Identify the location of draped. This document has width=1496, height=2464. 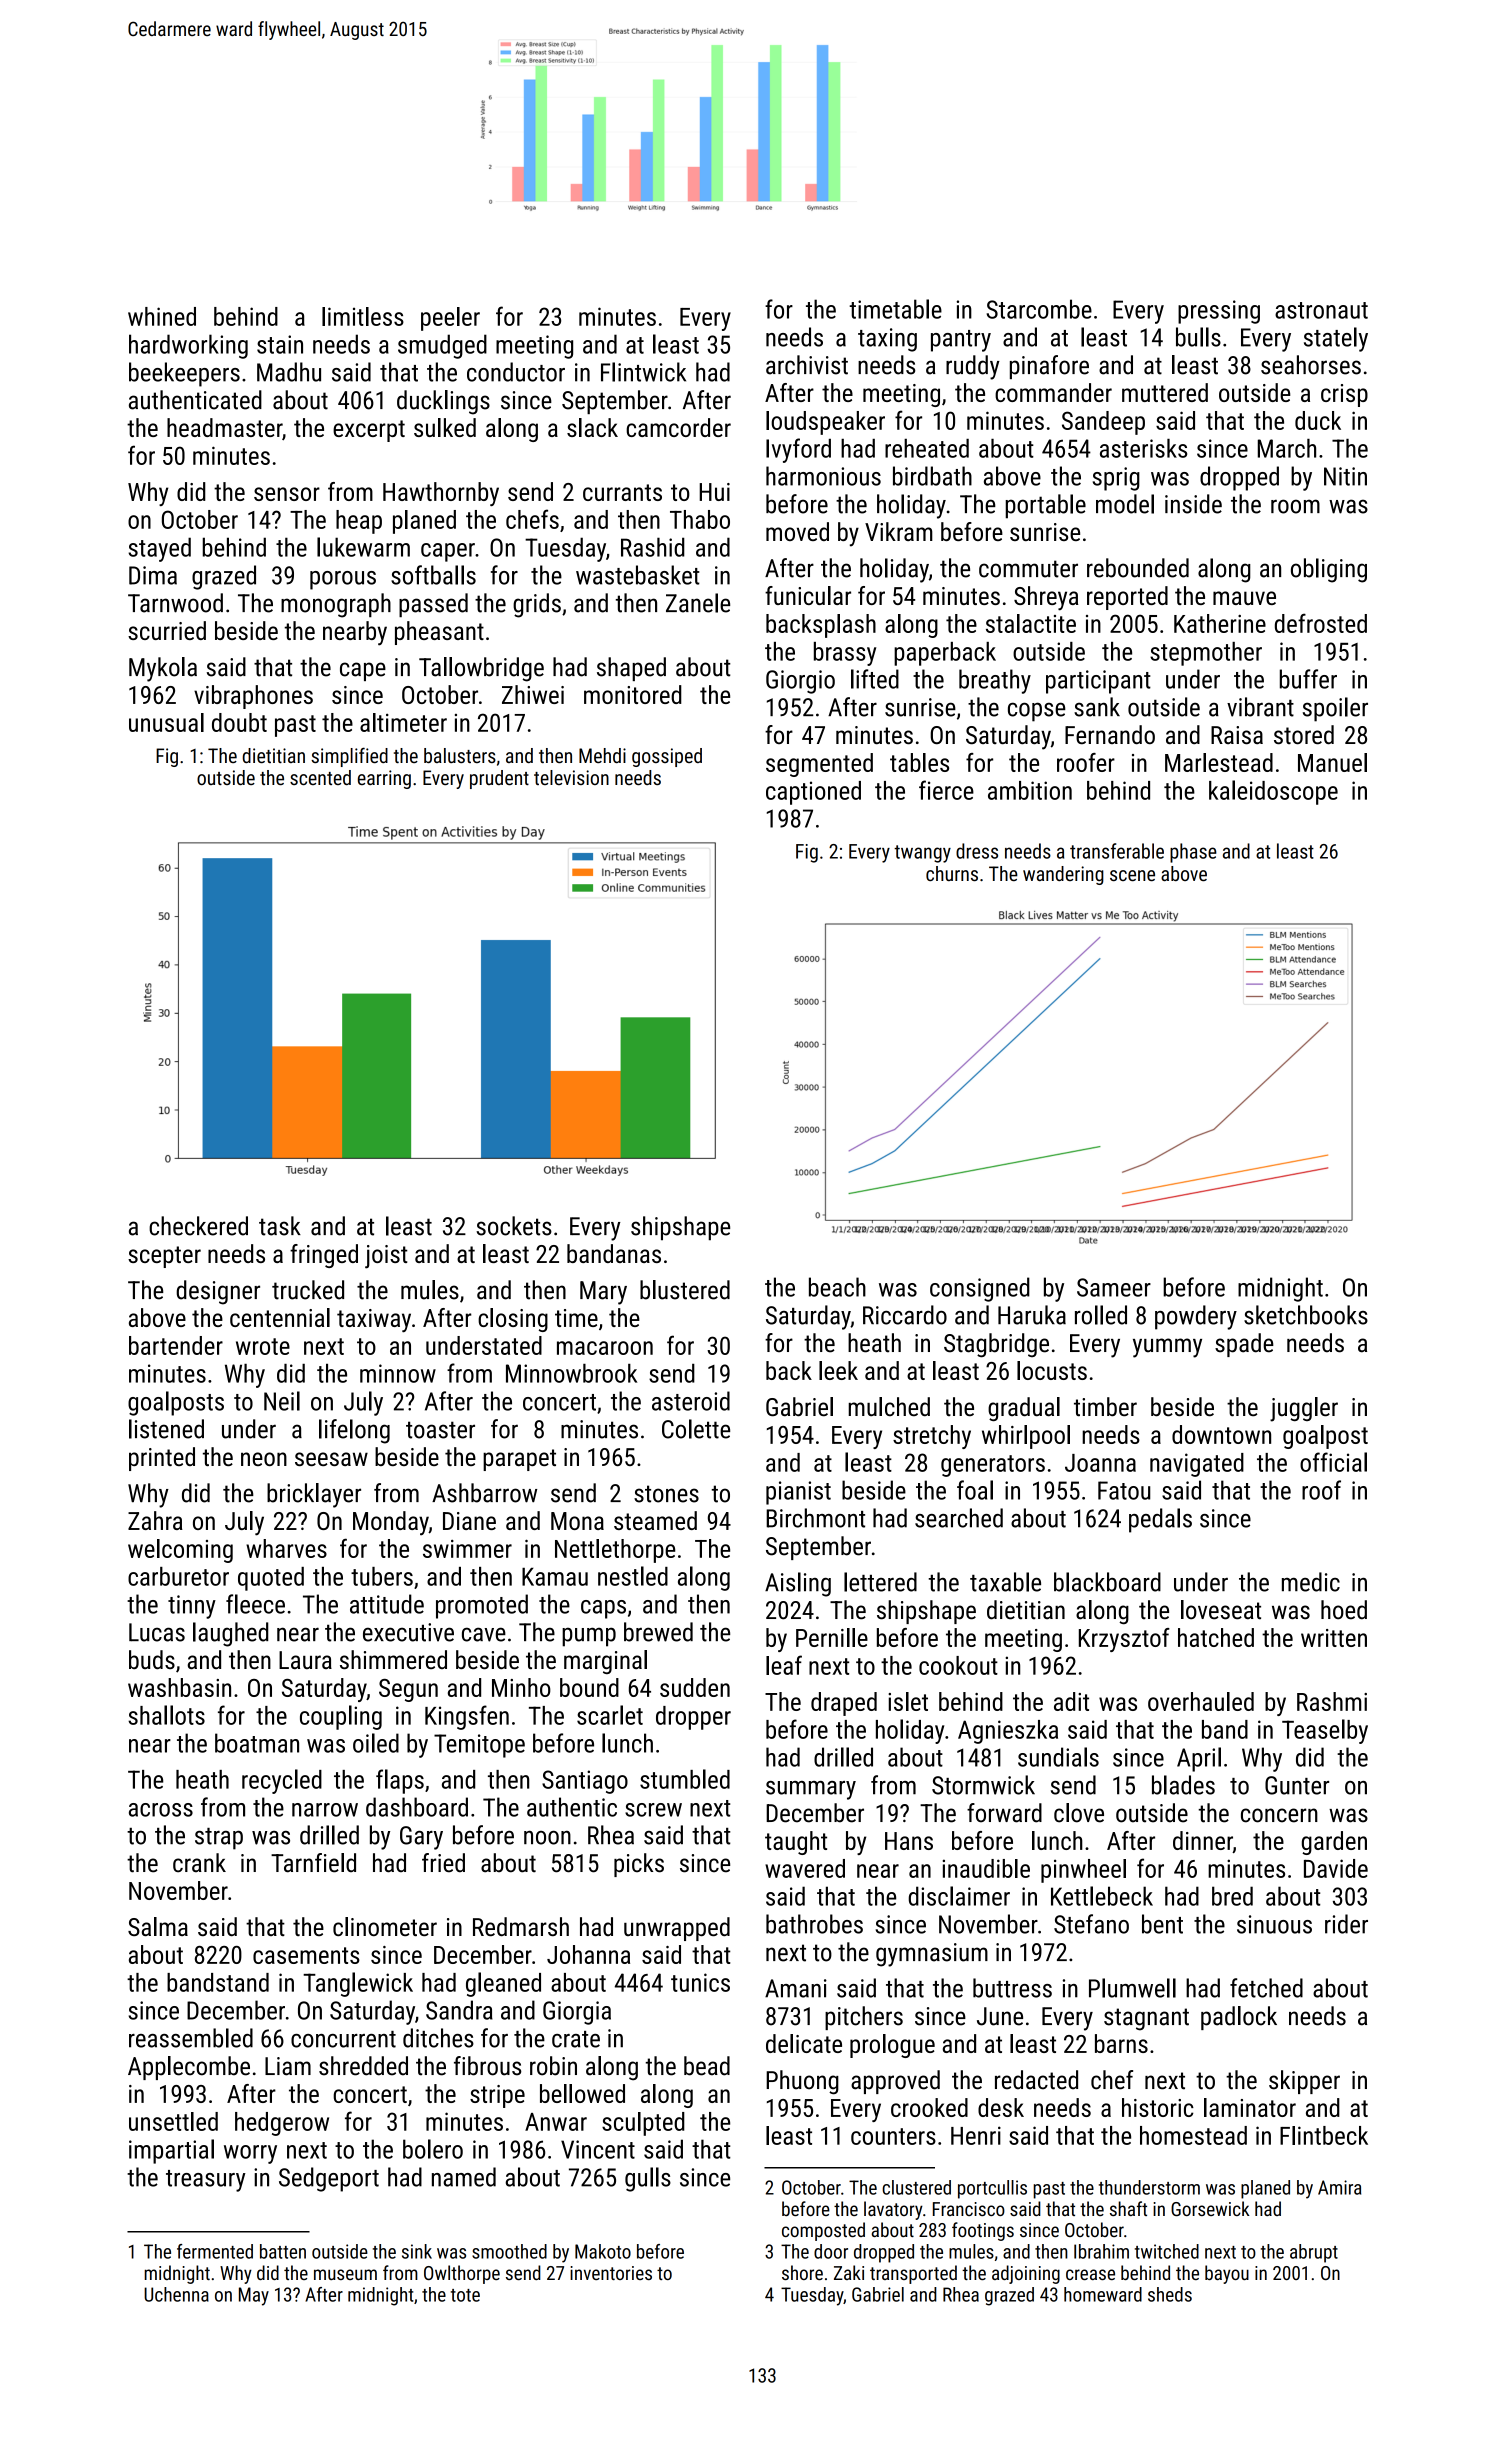
(844, 1704).
